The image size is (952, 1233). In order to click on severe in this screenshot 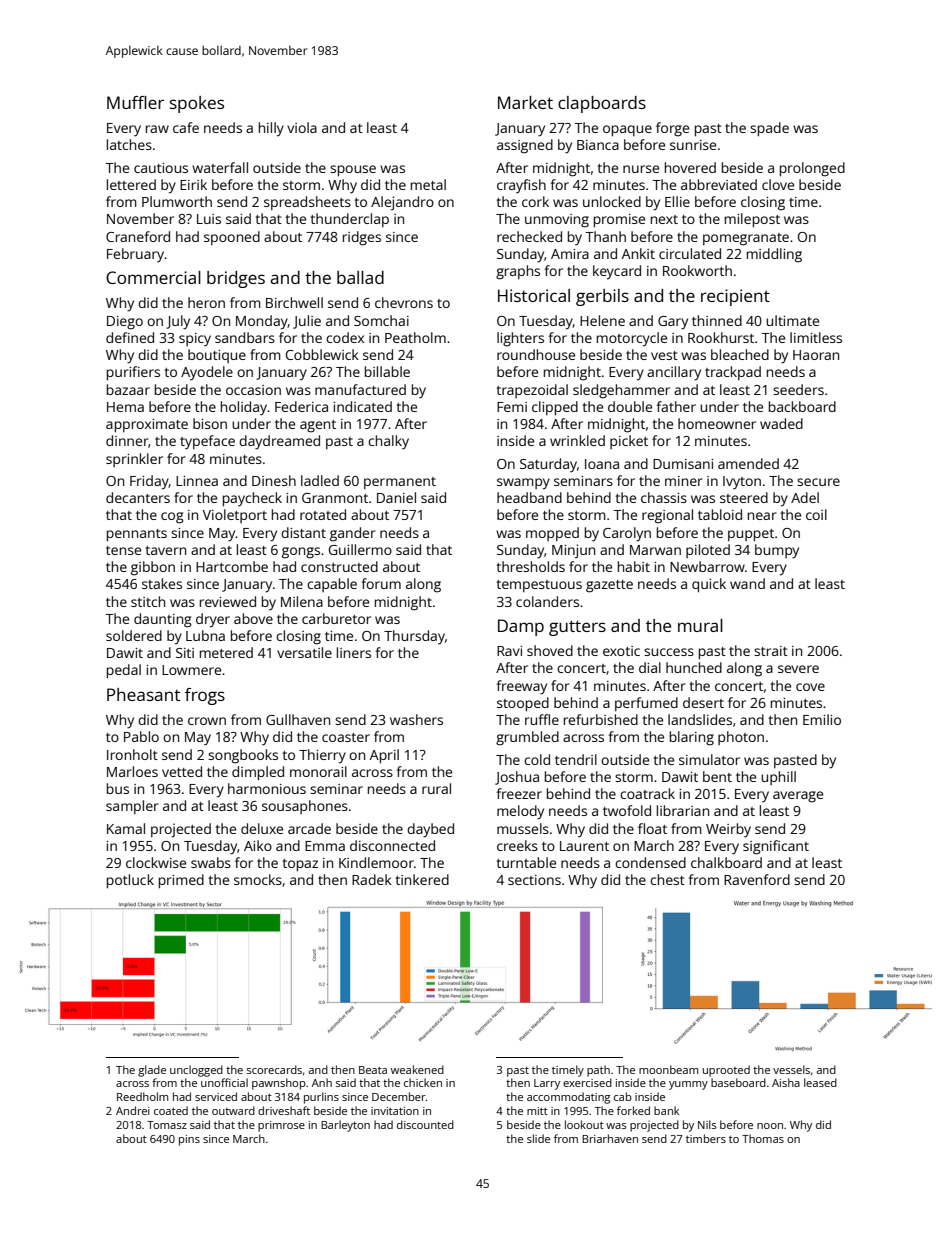, I will do `click(798, 669)`.
